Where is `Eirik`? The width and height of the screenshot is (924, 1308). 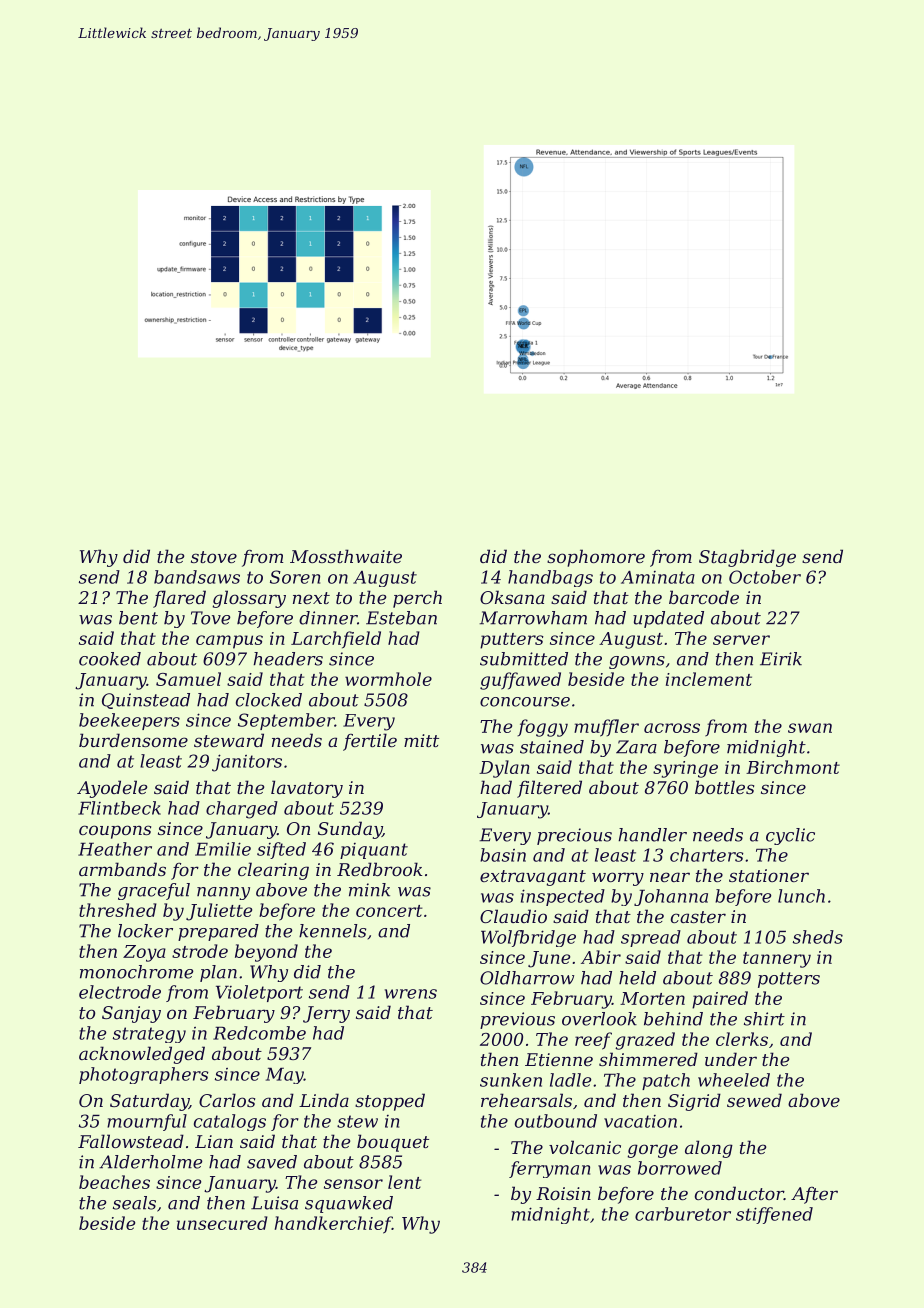 Eirik is located at coordinates (781, 658).
